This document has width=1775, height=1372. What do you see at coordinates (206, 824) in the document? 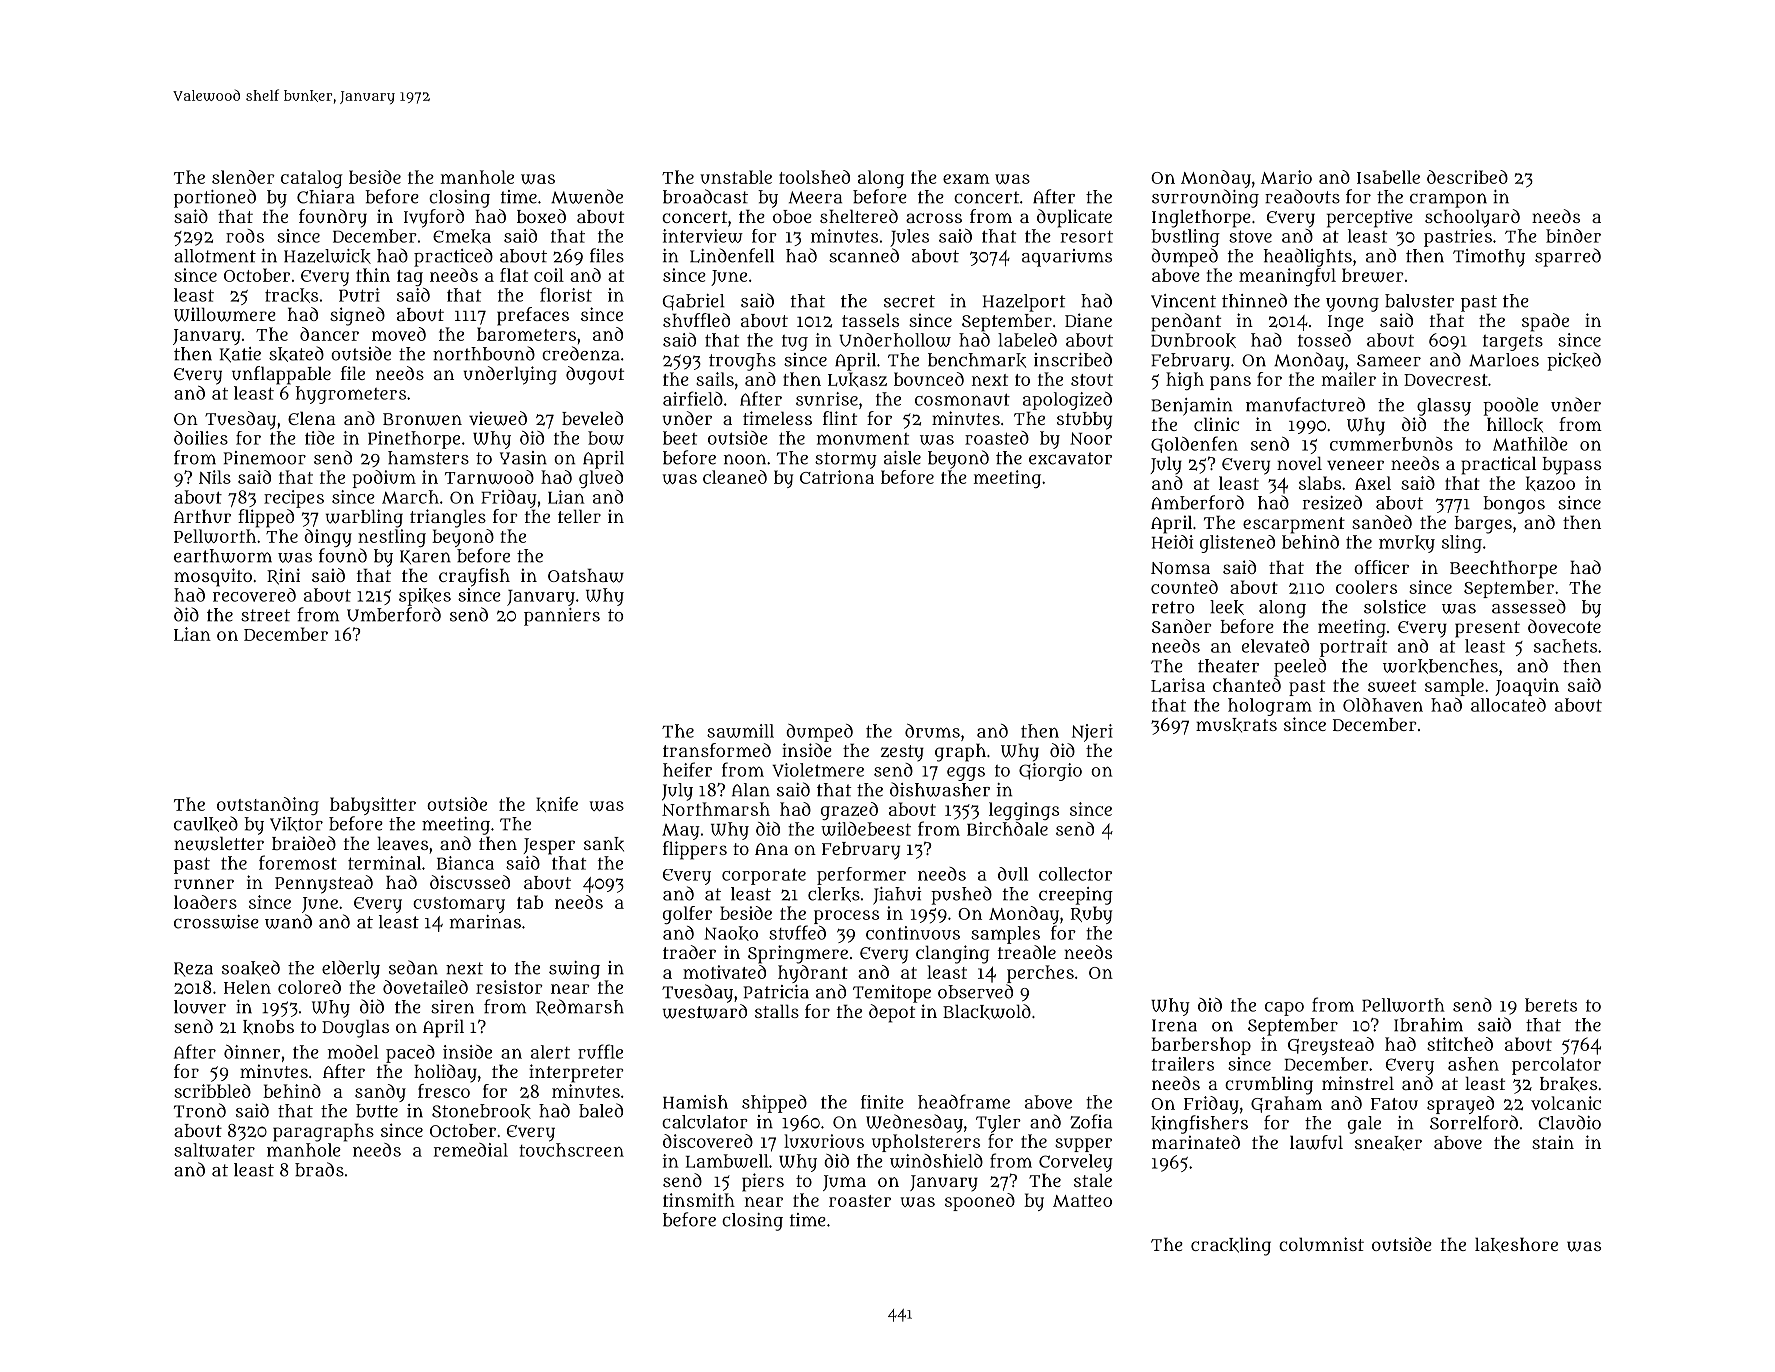
I see `caulked` at bounding box center [206, 824].
